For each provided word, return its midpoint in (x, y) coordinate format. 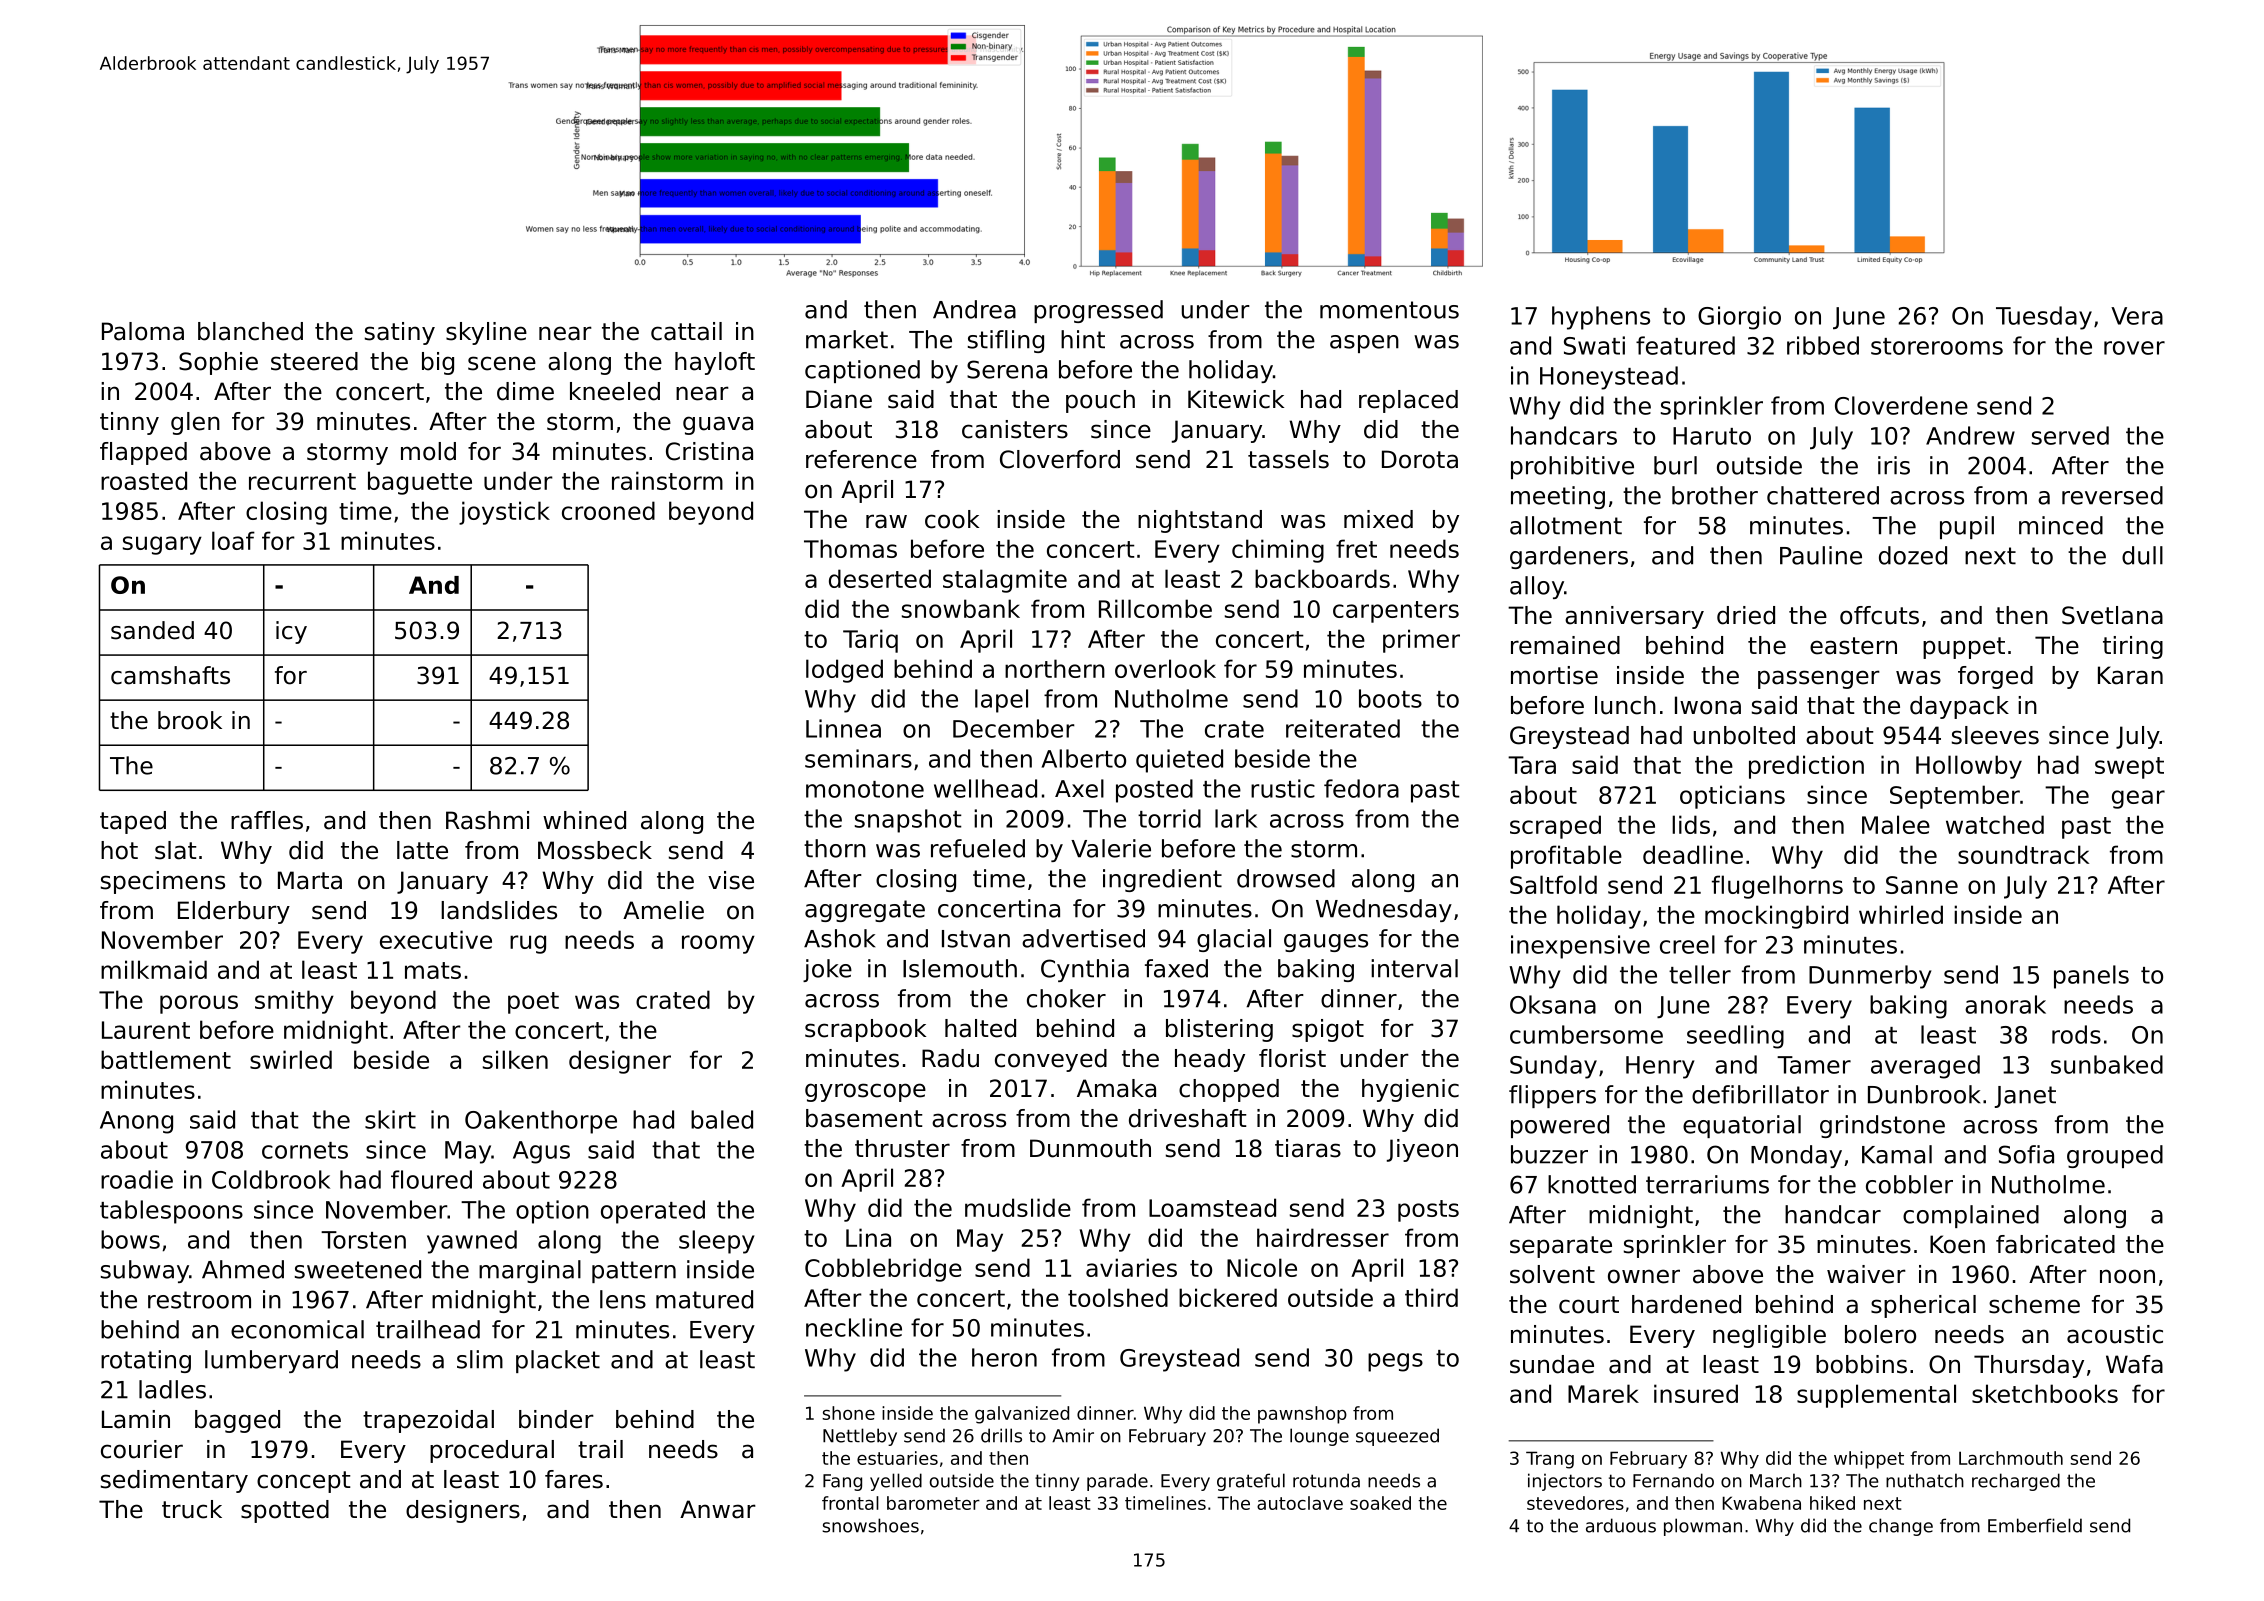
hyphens (1601, 318)
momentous (1389, 310)
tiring (2133, 647)
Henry (1660, 1067)
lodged (844, 671)
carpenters (1396, 612)
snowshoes (870, 1525)
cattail (686, 331)
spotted (285, 1511)
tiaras (1308, 1148)
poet (533, 1003)
